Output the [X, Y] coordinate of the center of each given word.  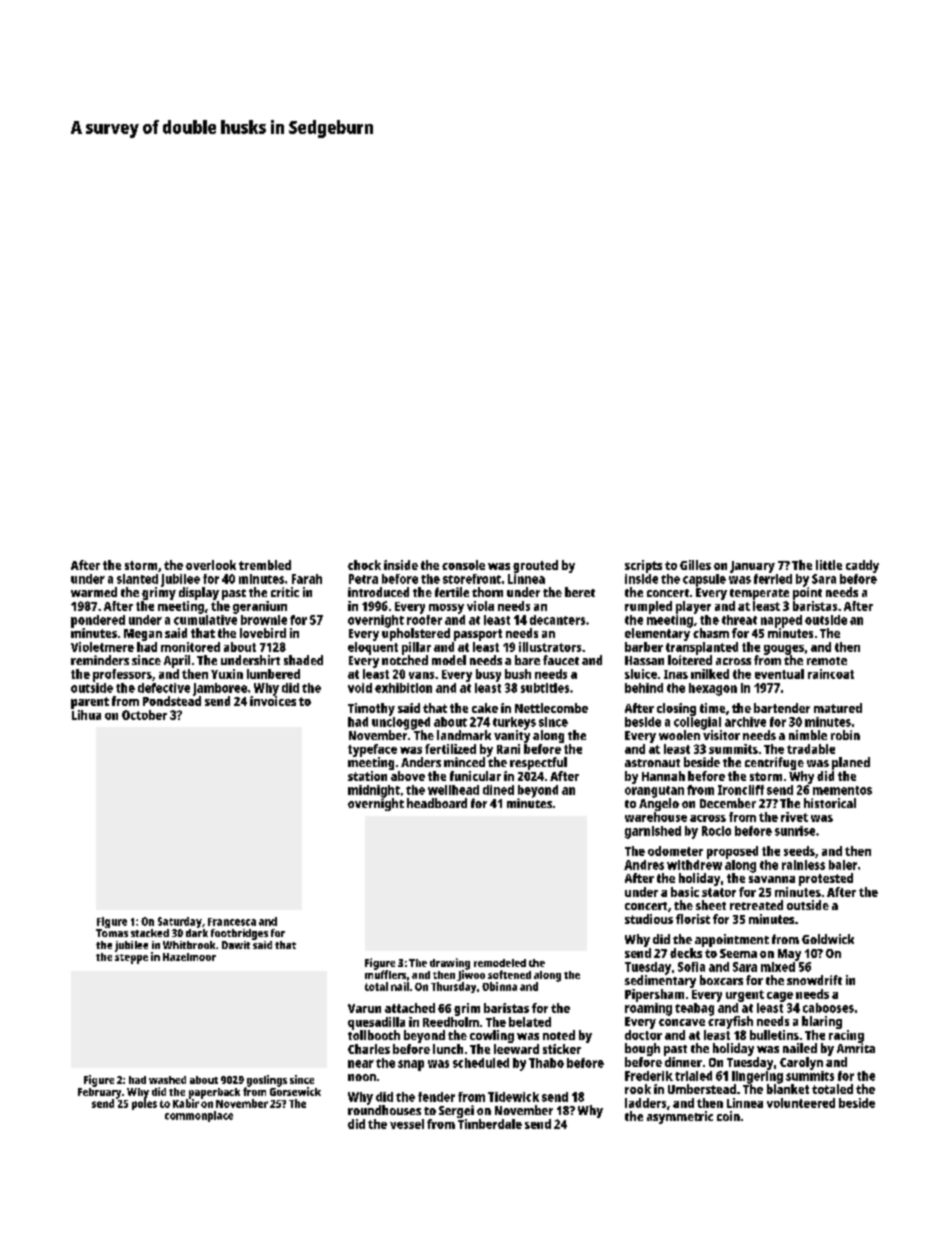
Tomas [112, 933]
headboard [437, 803]
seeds [799, 851]
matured [838, 708]
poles [144, 1104]
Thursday [453, 987]
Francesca [232, 922]
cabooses [828, 1008]
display [199, 593]
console [463, 565]
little [829, 565]
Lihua [86, 715]
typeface [372, 750]
